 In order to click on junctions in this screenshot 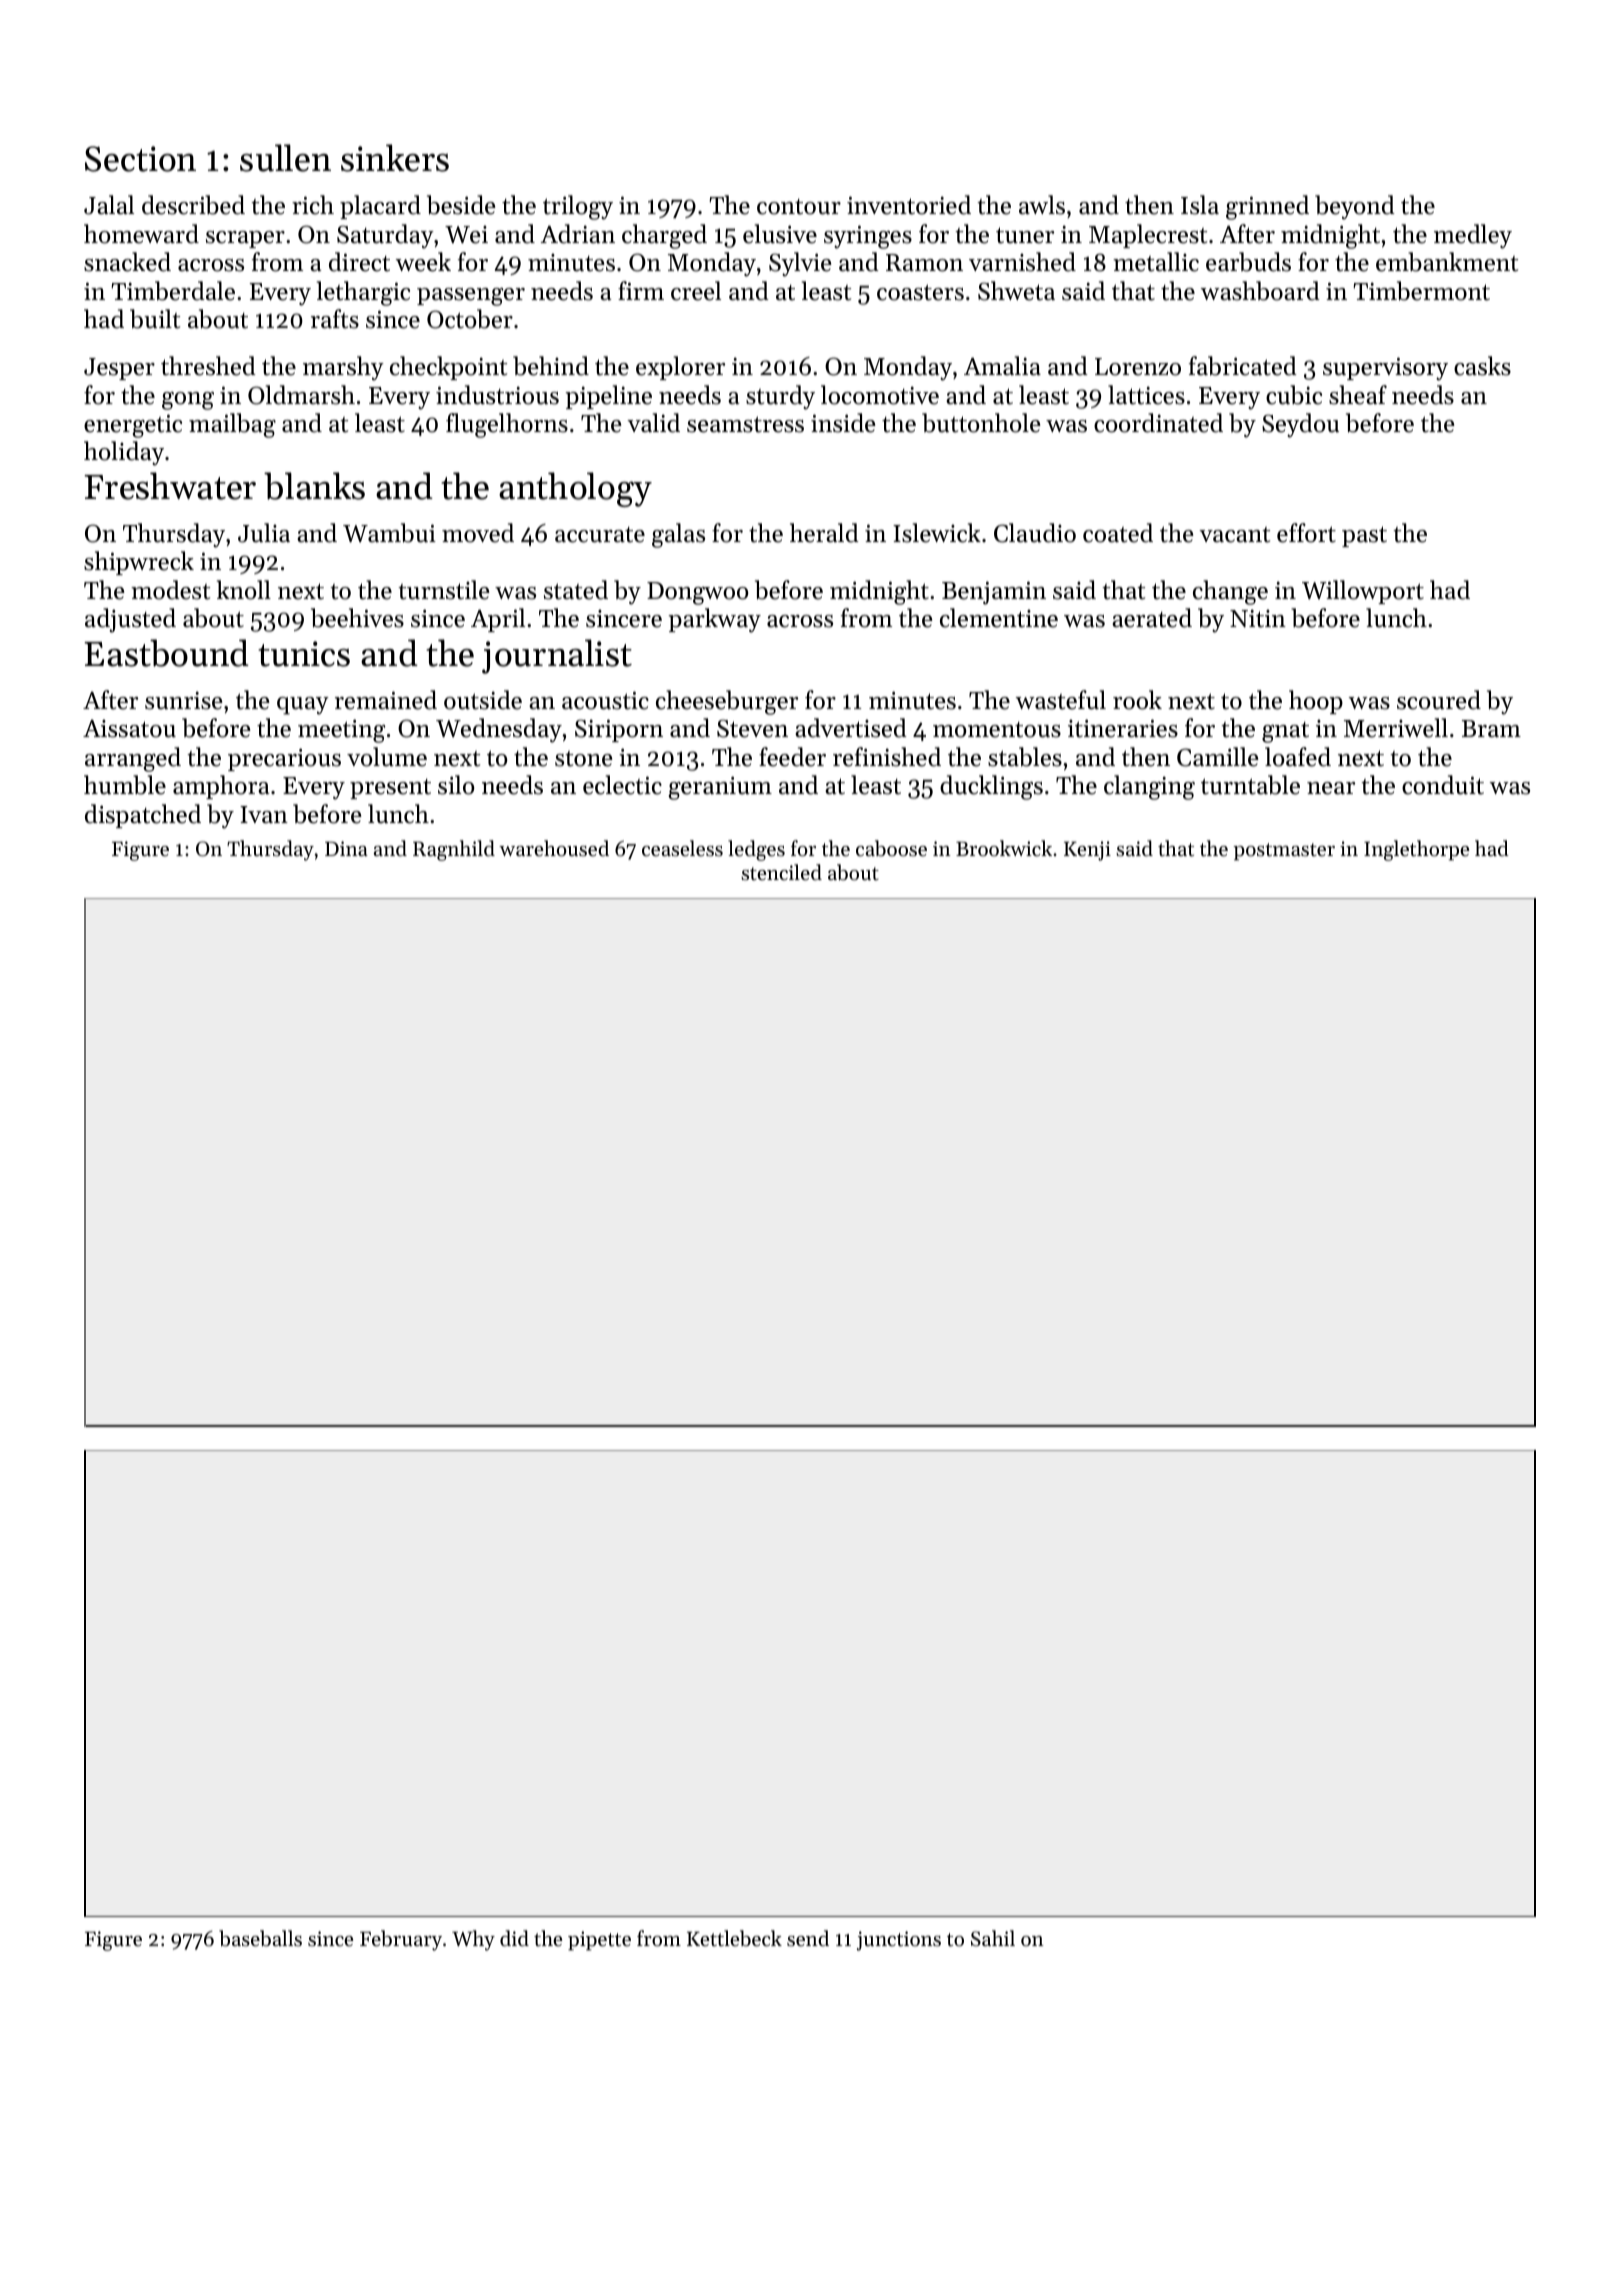, I will do `click(899, 1941)`.
